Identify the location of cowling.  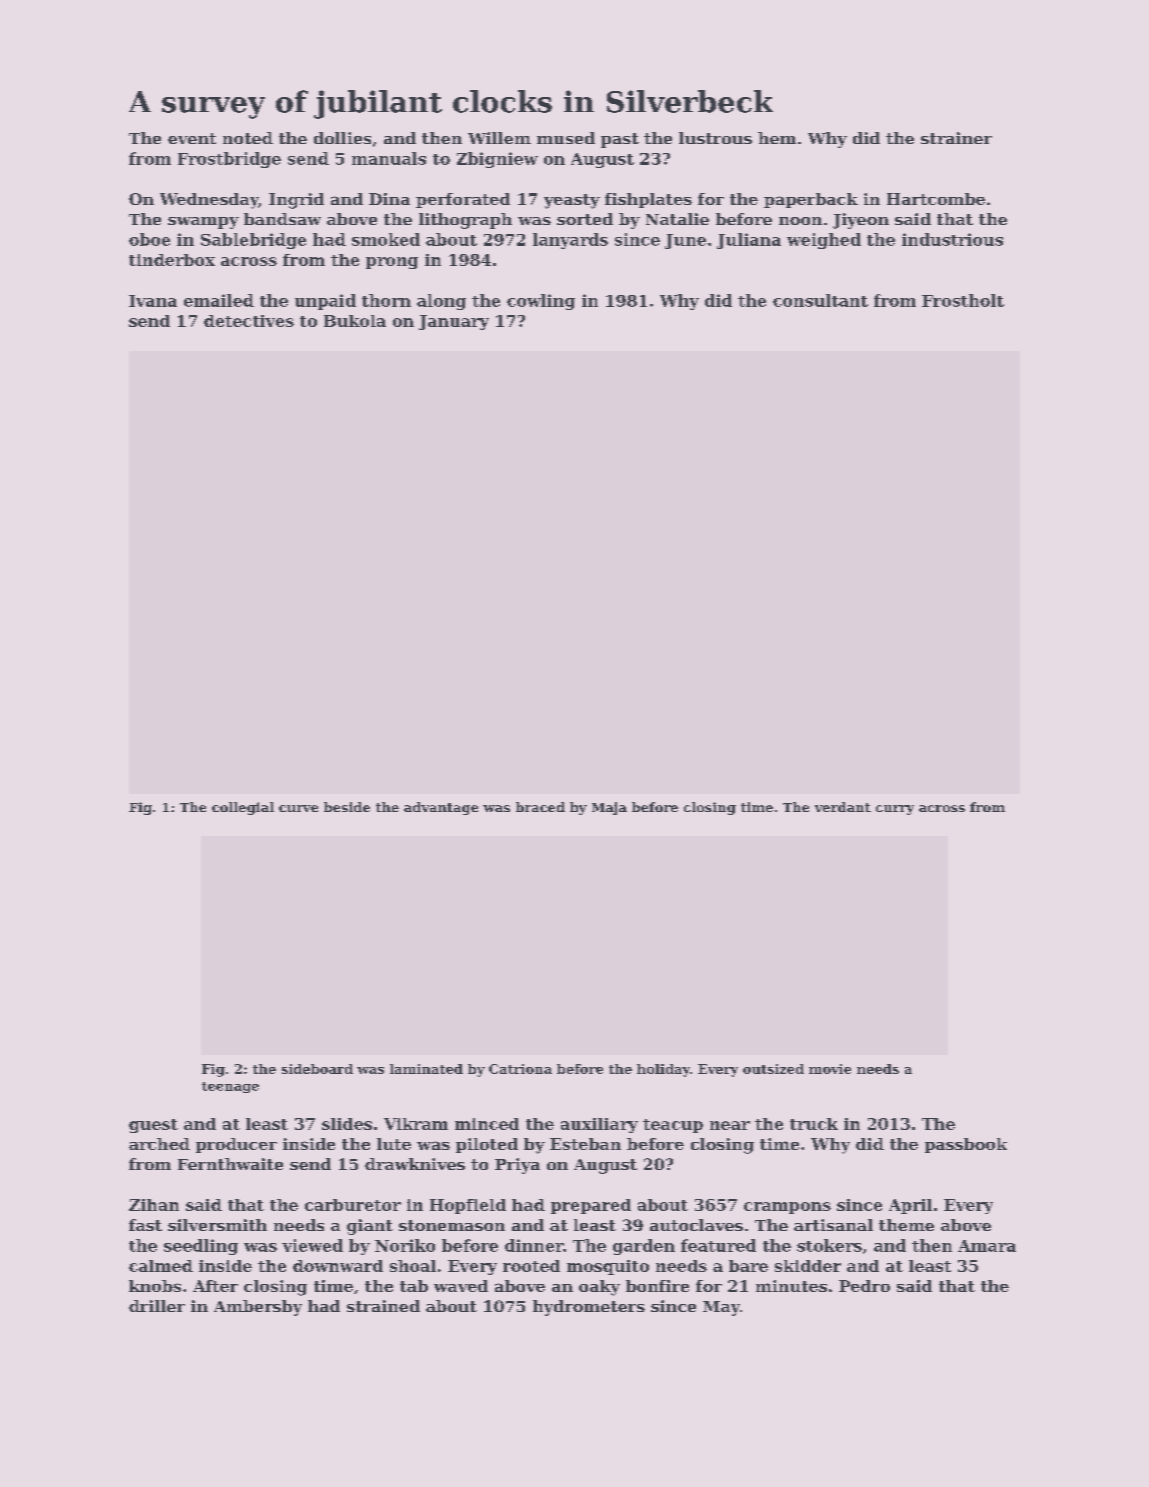
(541, 302).
